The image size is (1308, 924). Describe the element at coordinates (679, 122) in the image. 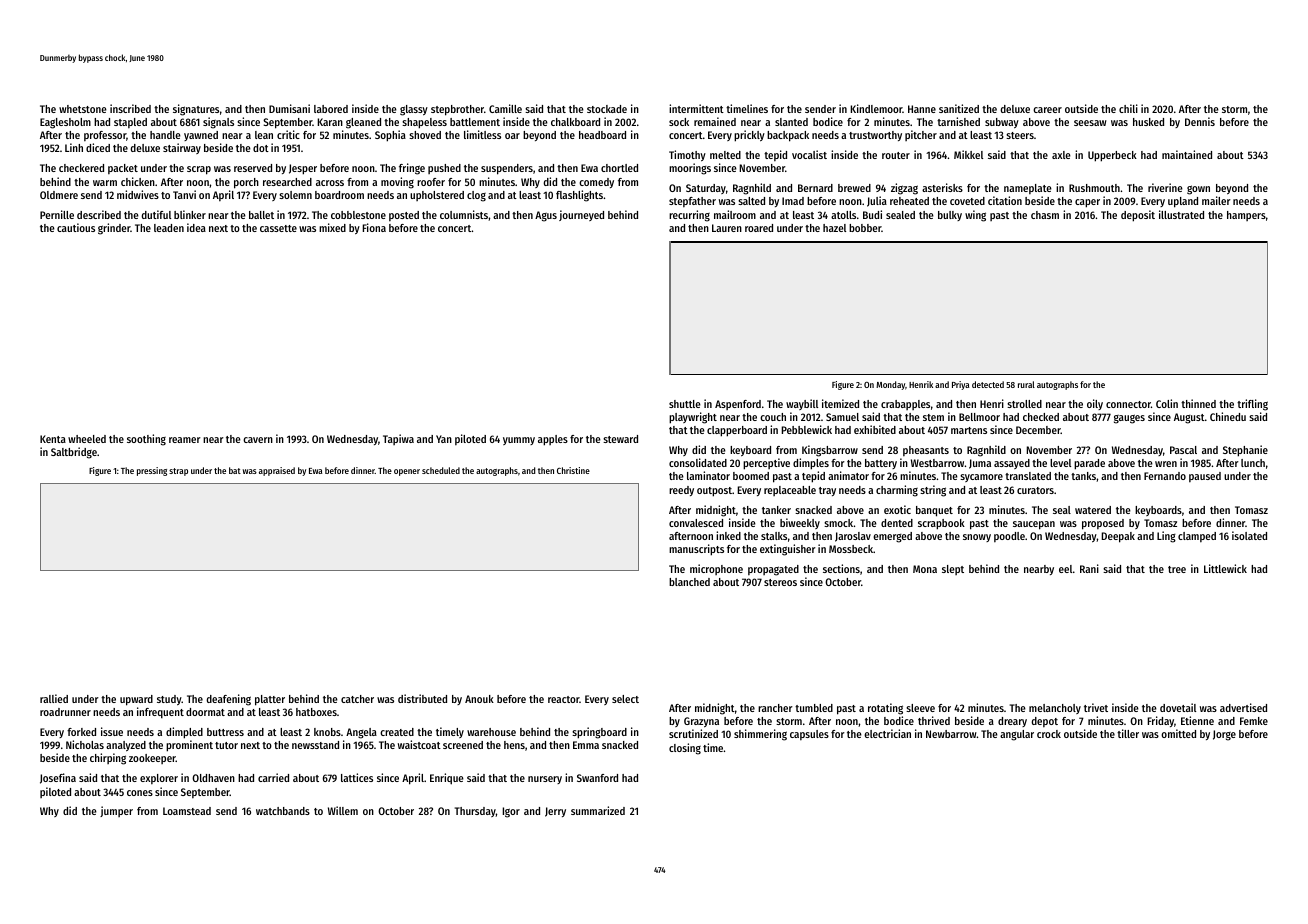

I see `sock` at that location.
